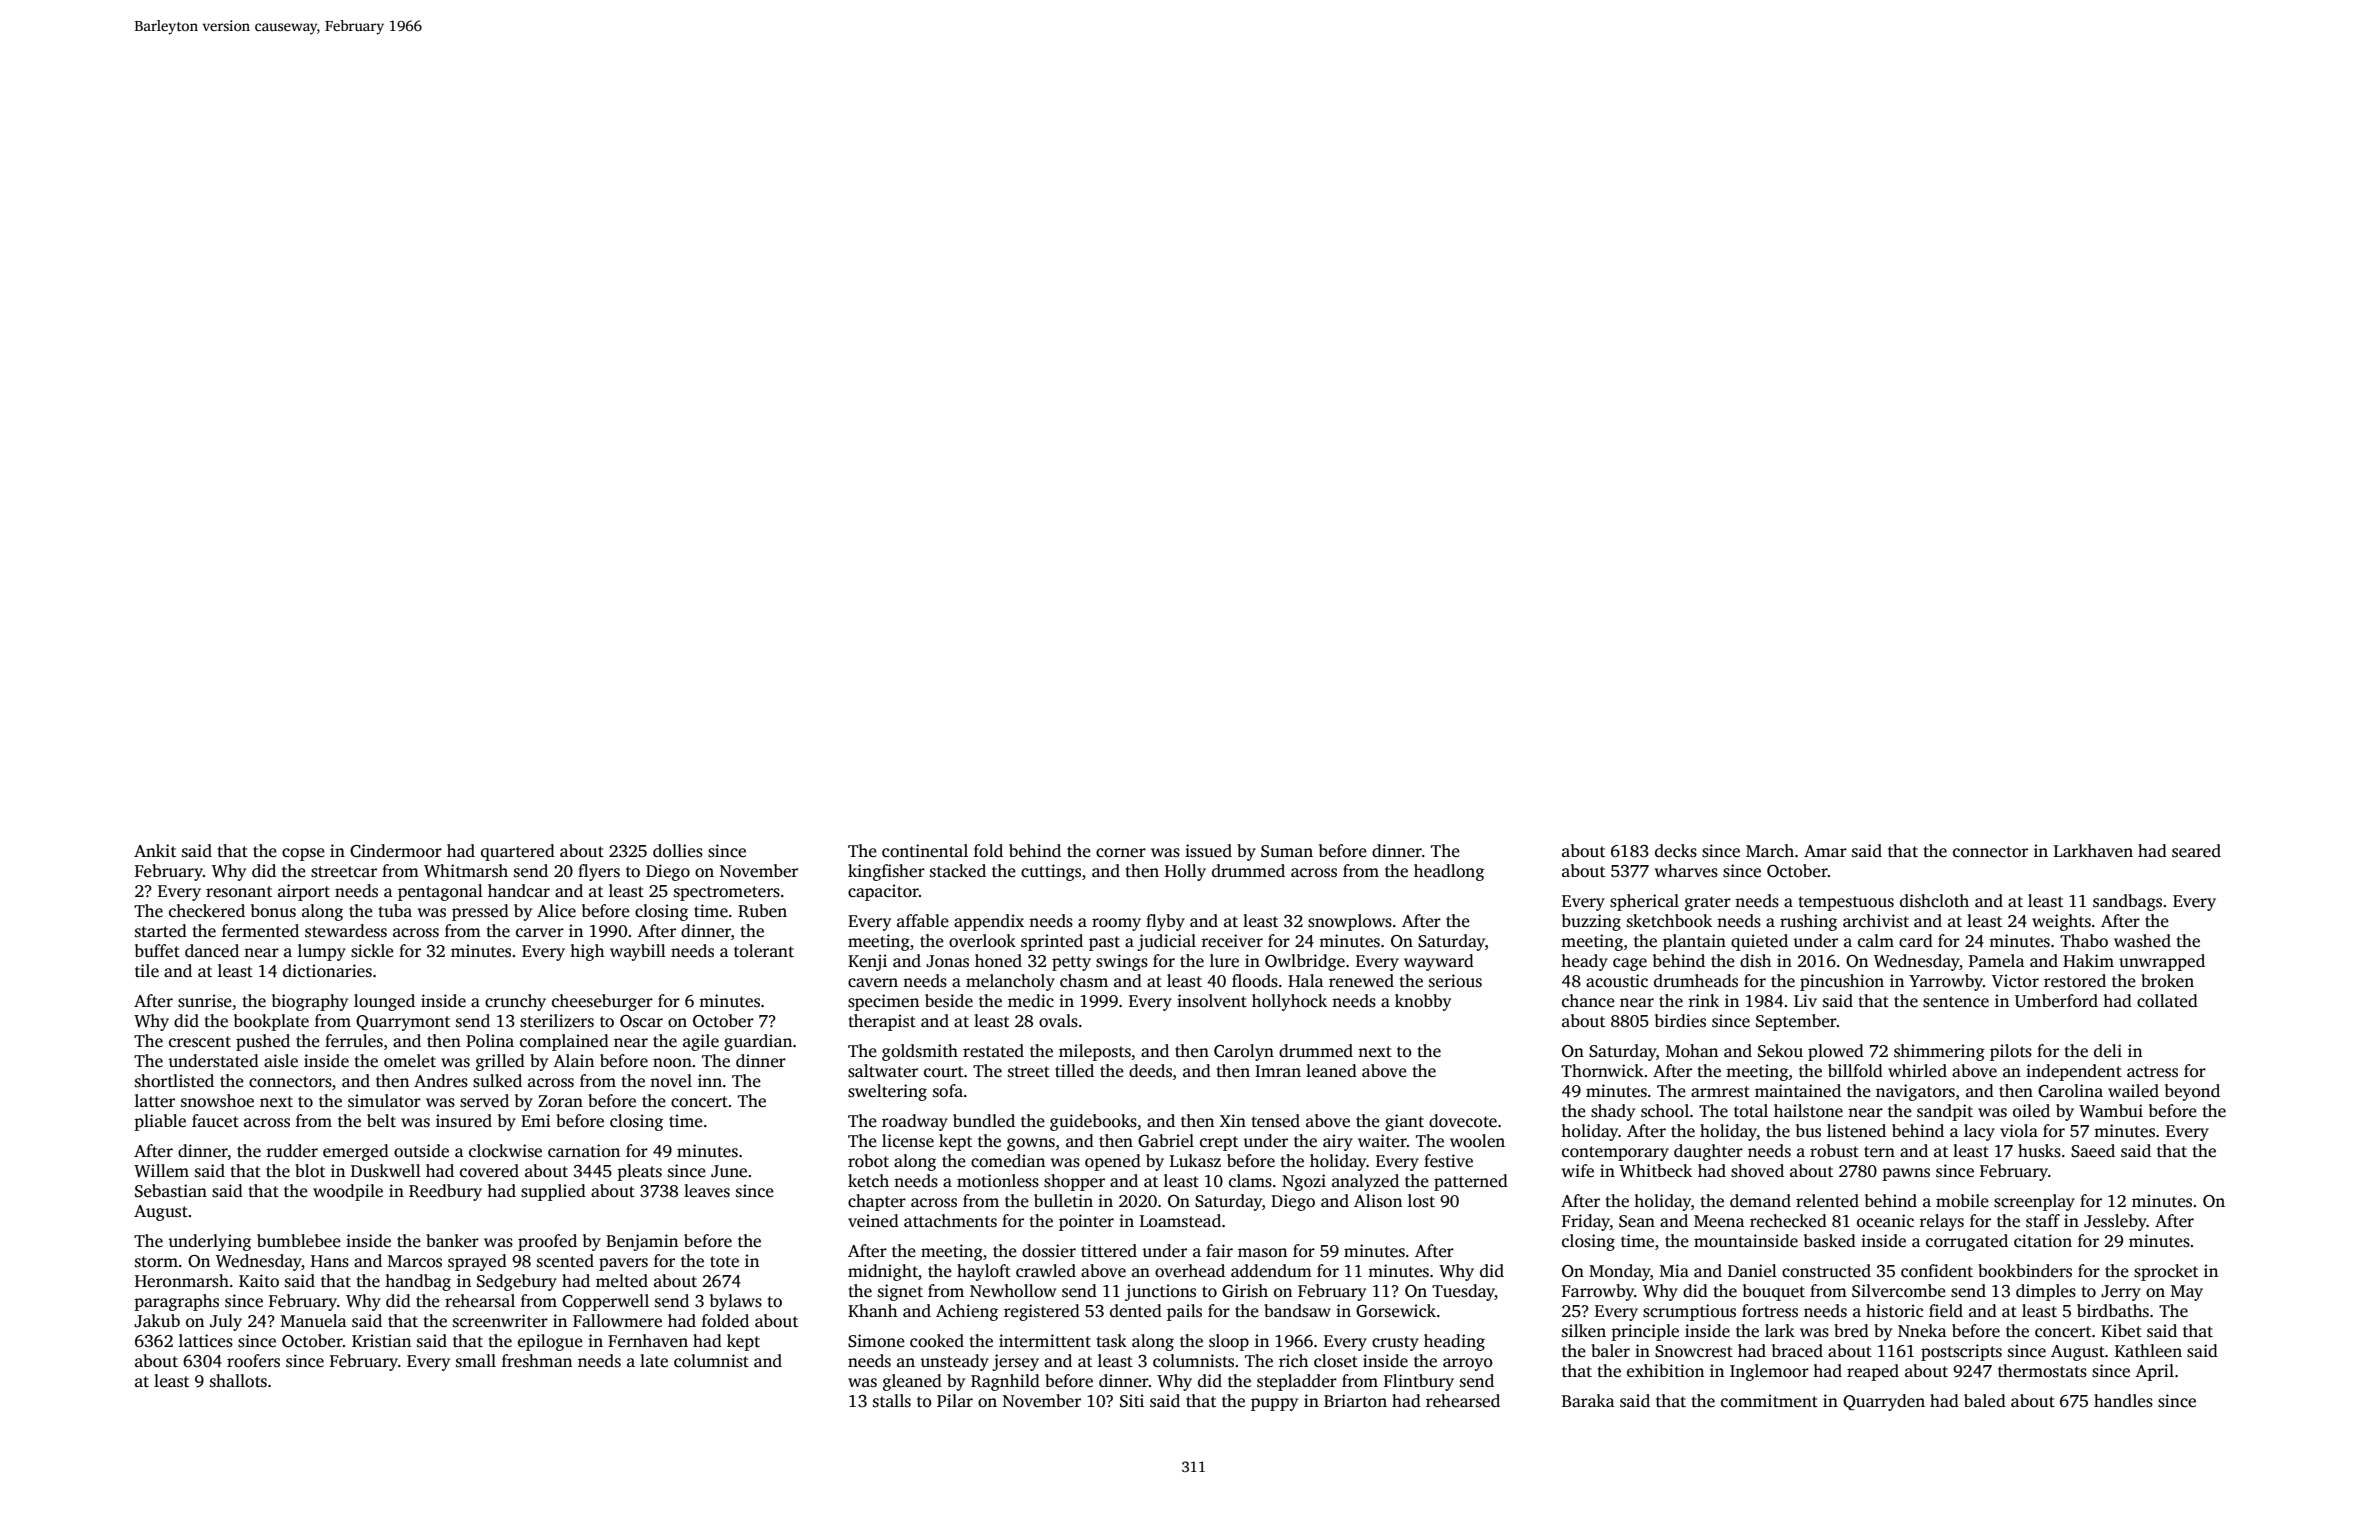 Image resolution: width=2363 pixels, height=1529 pixels. I want to click on Briarton, so click(1355, 1401).
